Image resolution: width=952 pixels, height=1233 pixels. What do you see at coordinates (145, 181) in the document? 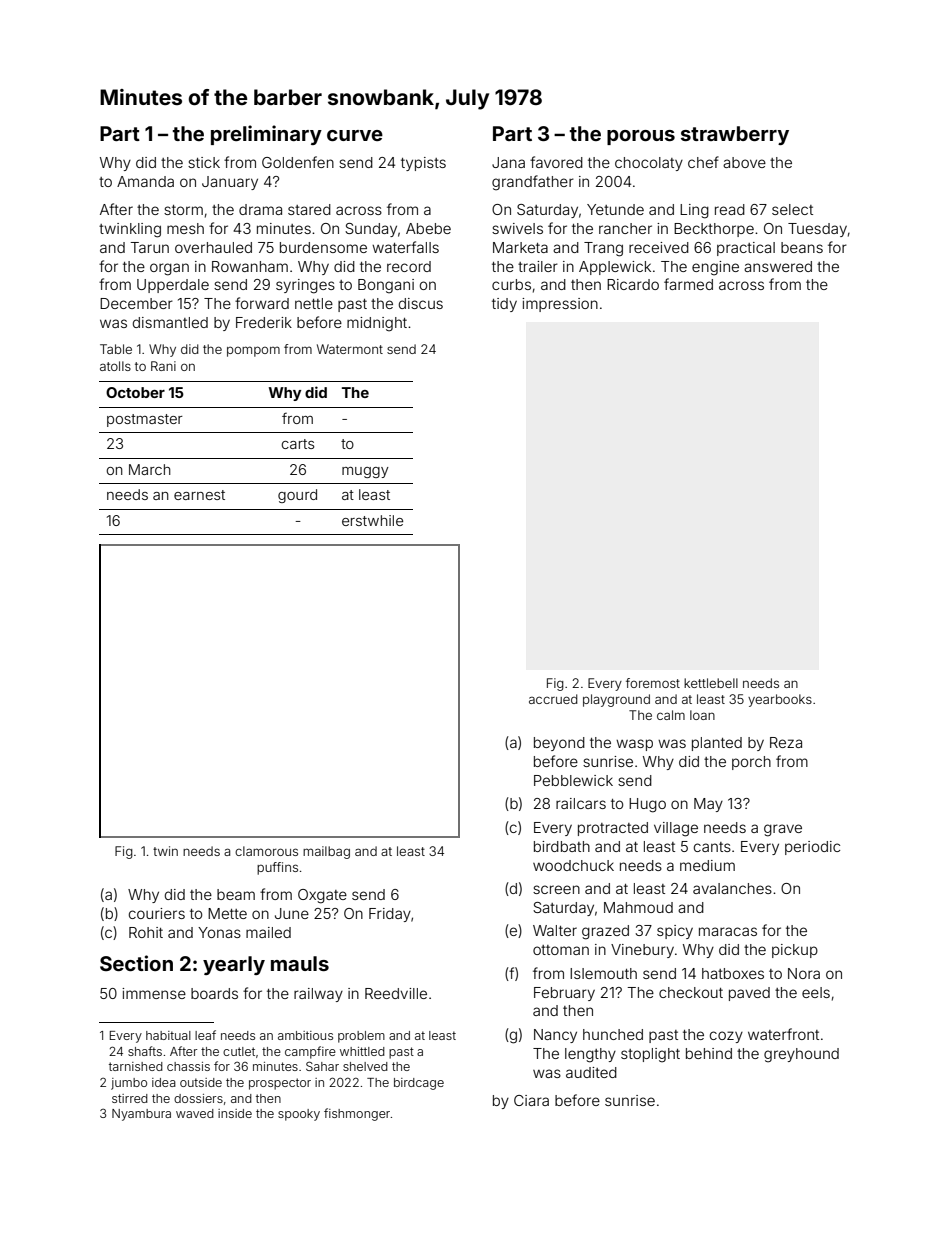
I see `Amanda` at bounding box center [145, 181].
